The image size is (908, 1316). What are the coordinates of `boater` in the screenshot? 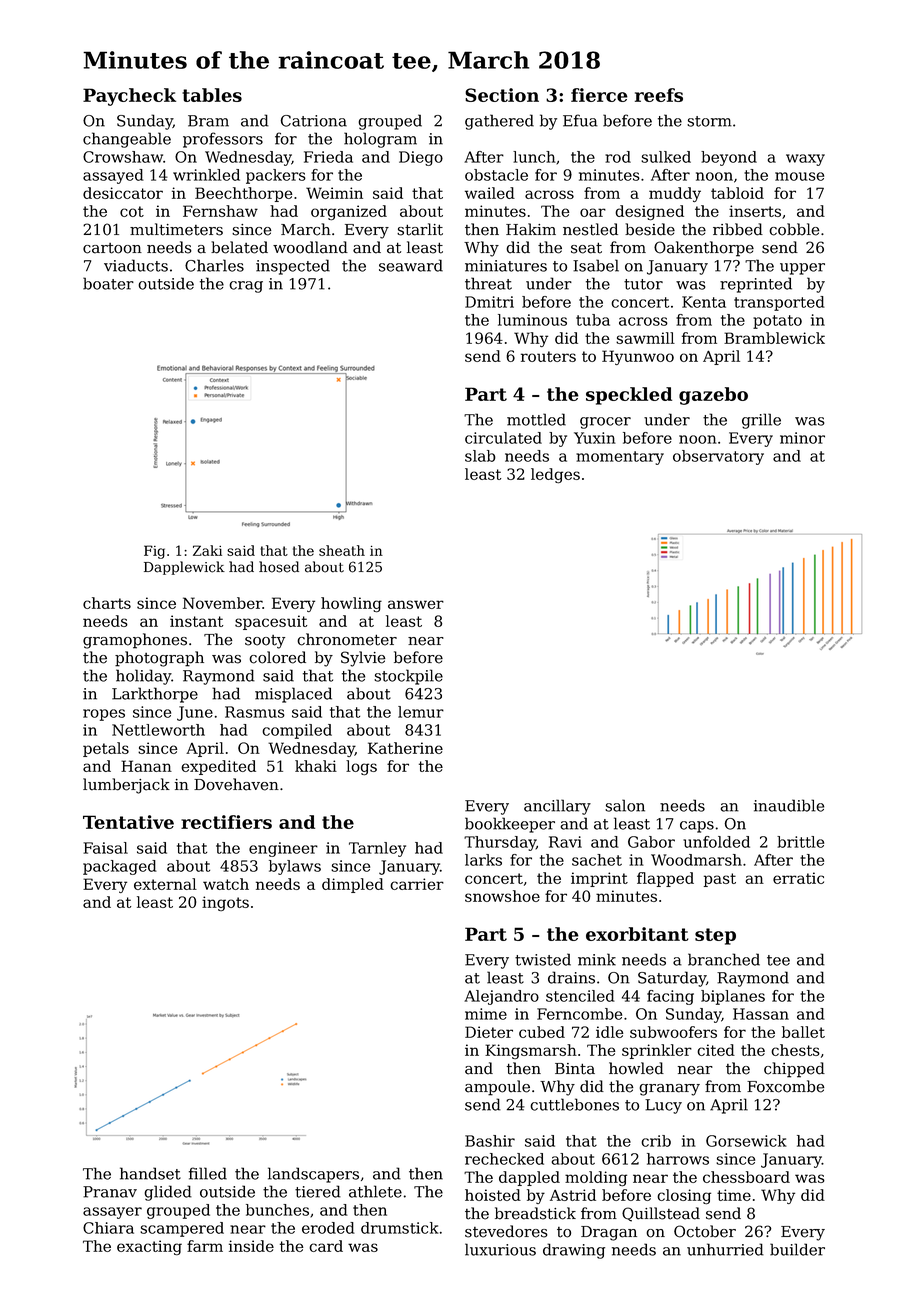 It's located at (108, 283).
